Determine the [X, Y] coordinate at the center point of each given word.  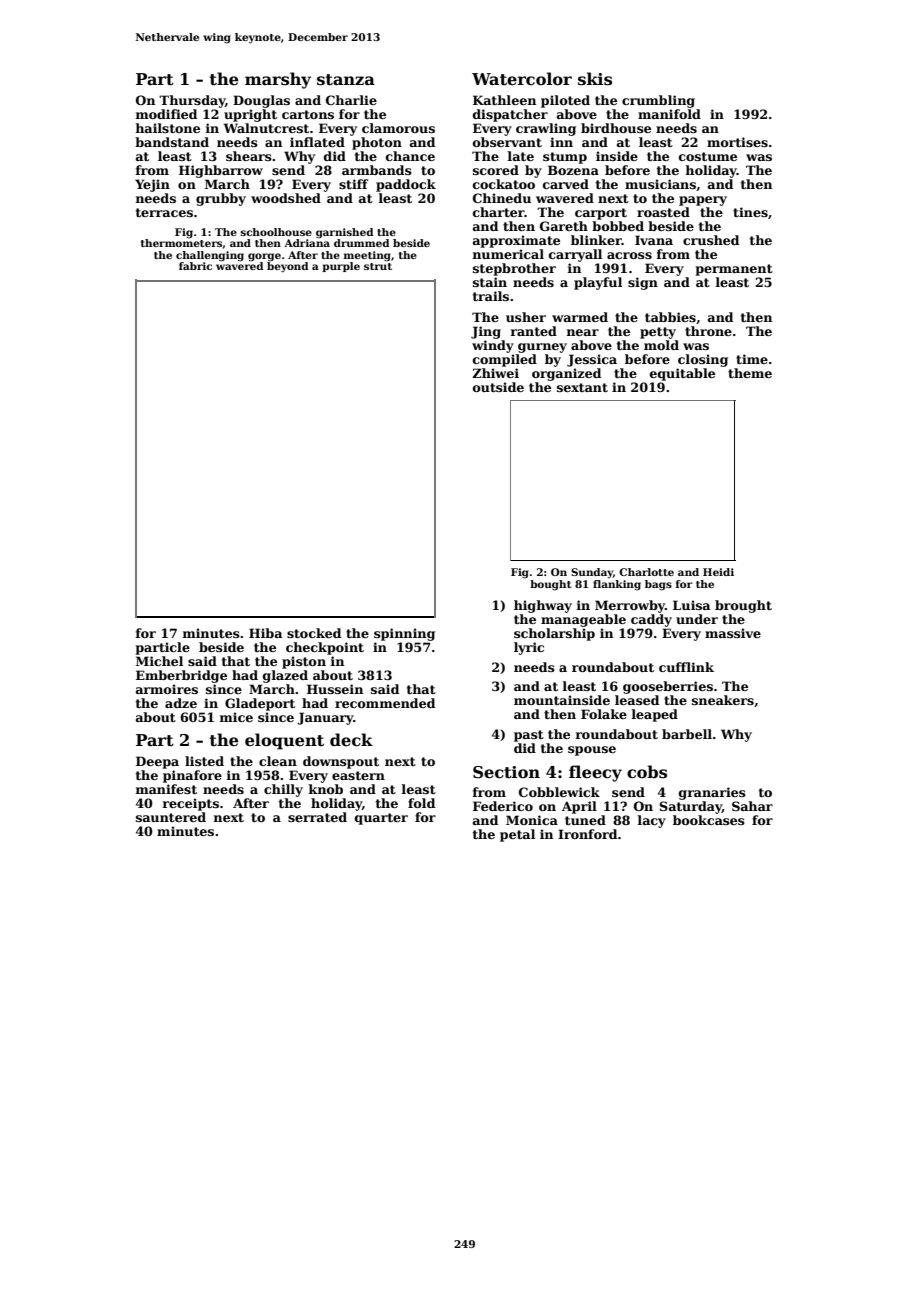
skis [595, 79]
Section [506, 772]
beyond [287, 267]
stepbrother [514, 269]
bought [550, 585]
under [697, 619]
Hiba [265, 633]
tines [750, 212]
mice [236, 717]
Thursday [192, 101]
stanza [346, 80]
